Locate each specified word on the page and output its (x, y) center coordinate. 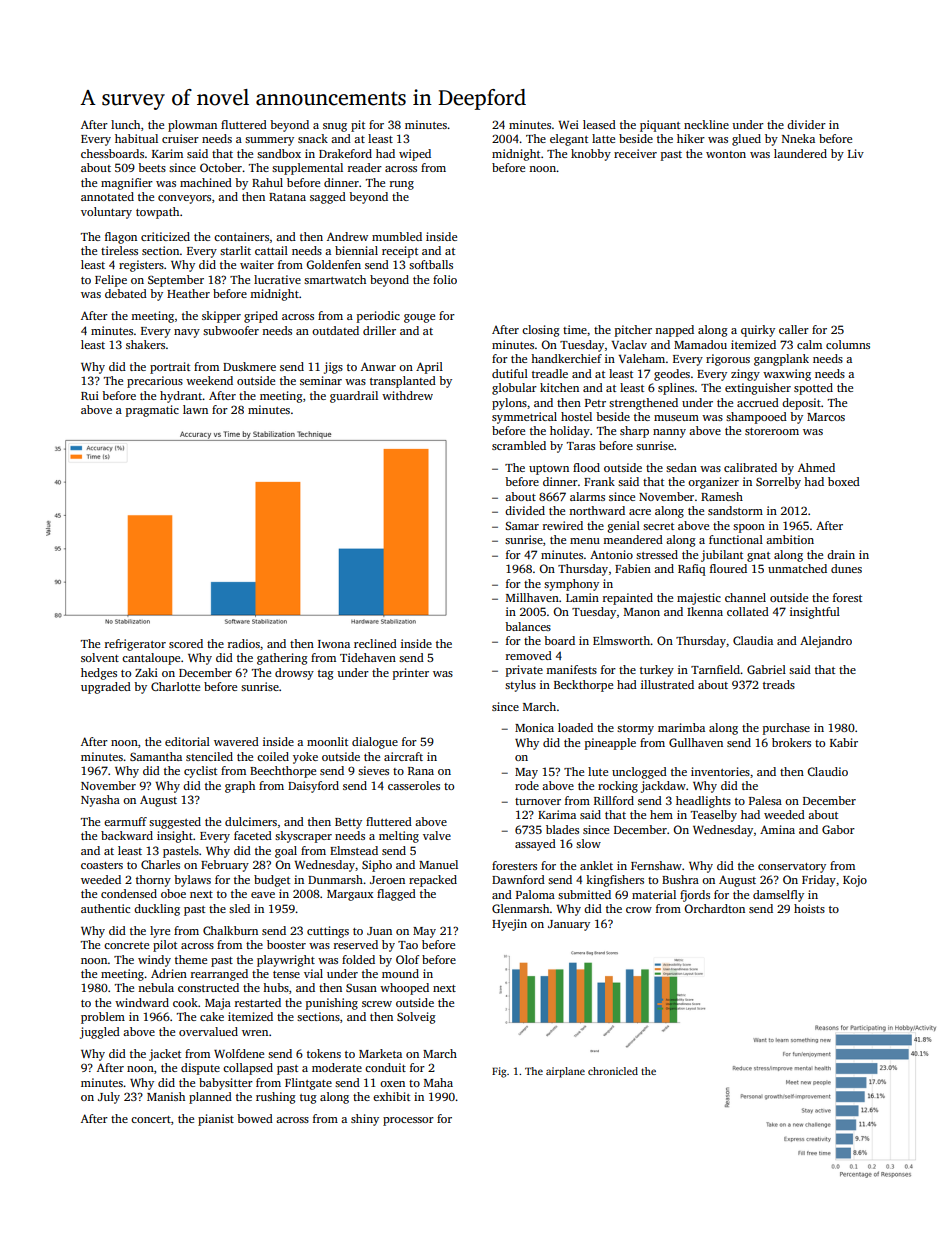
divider (806, 124)
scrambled (519, 445)
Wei (568, 124)
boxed (844, 481)
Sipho (377, 866)
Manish (166, 1096)
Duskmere (249, 366)
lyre (160, 932)
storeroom (772, 431)
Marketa (380, 1053)
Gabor (838, 829)
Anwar (378, 366)
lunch (125, 124)
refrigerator (135, 645)
